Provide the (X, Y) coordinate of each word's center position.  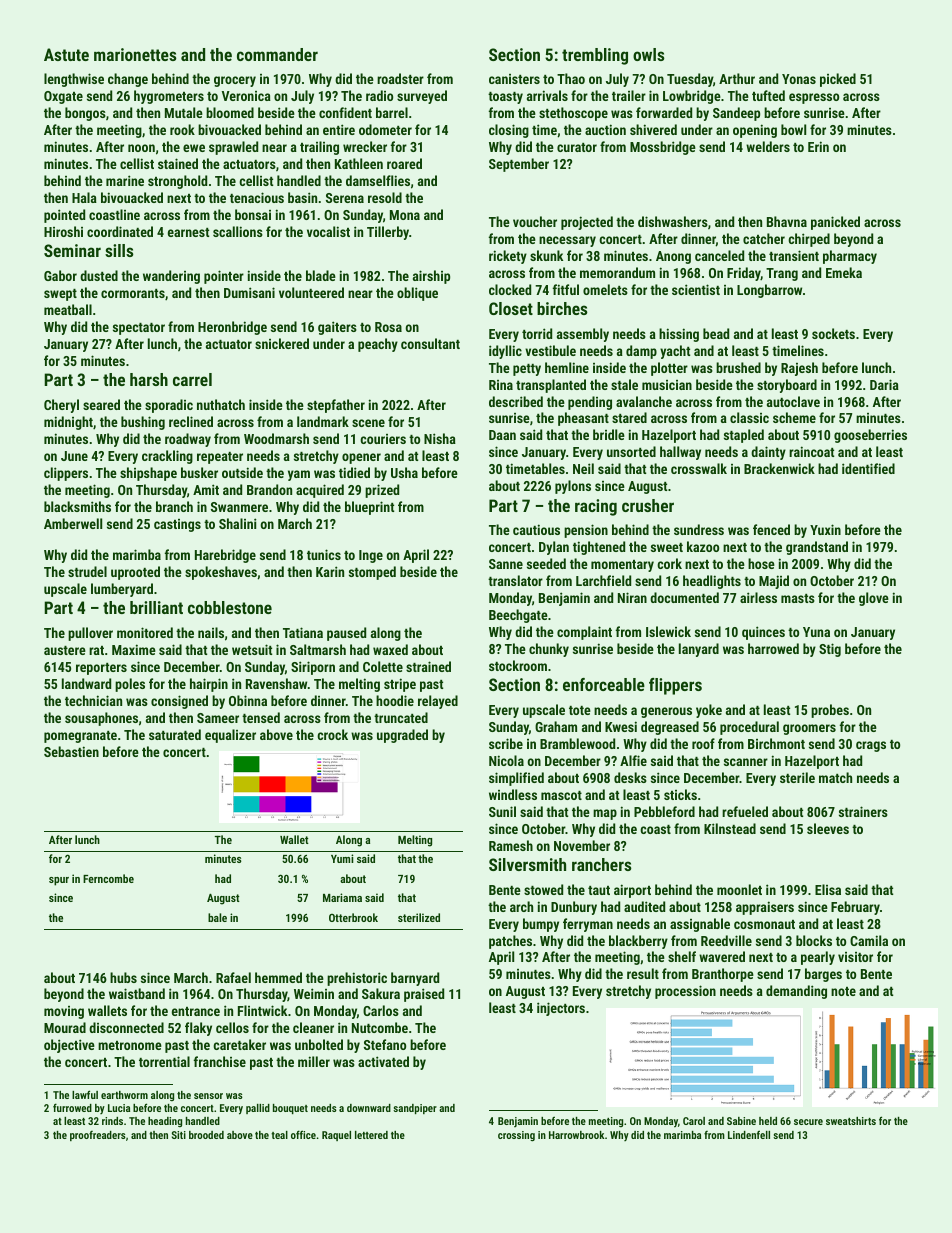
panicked (835, 223)
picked (838, 80)
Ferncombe (108, 878)
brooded (206, 1135)
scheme (794, 417)
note (843, 991)
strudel (87, 571)
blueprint (369, 508)
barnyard (415, 979)
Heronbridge (232, 328)
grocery (235, 81)
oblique (417, 294)
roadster (400, 78)
